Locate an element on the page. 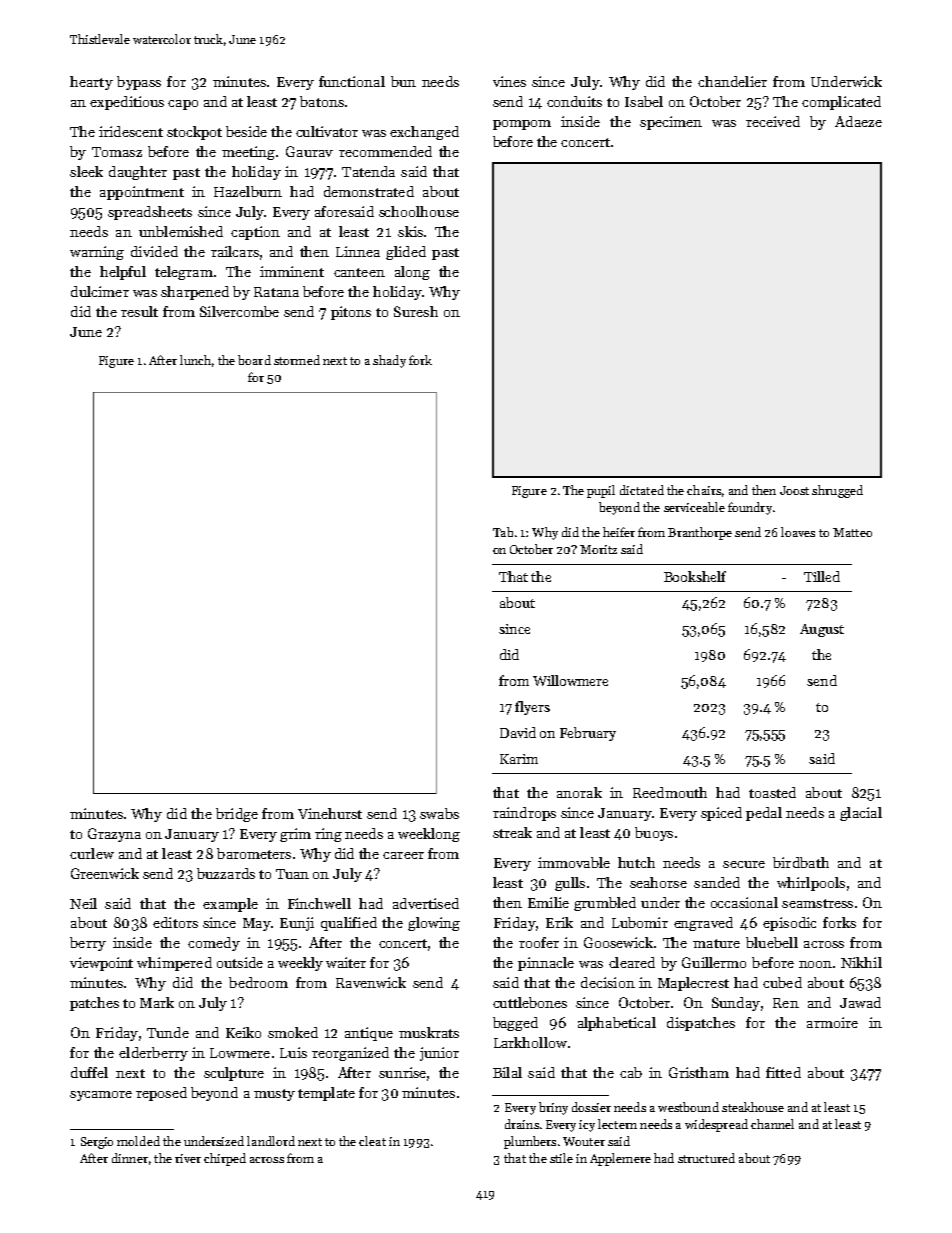  exchanged is located at coordinates (424, 133).
